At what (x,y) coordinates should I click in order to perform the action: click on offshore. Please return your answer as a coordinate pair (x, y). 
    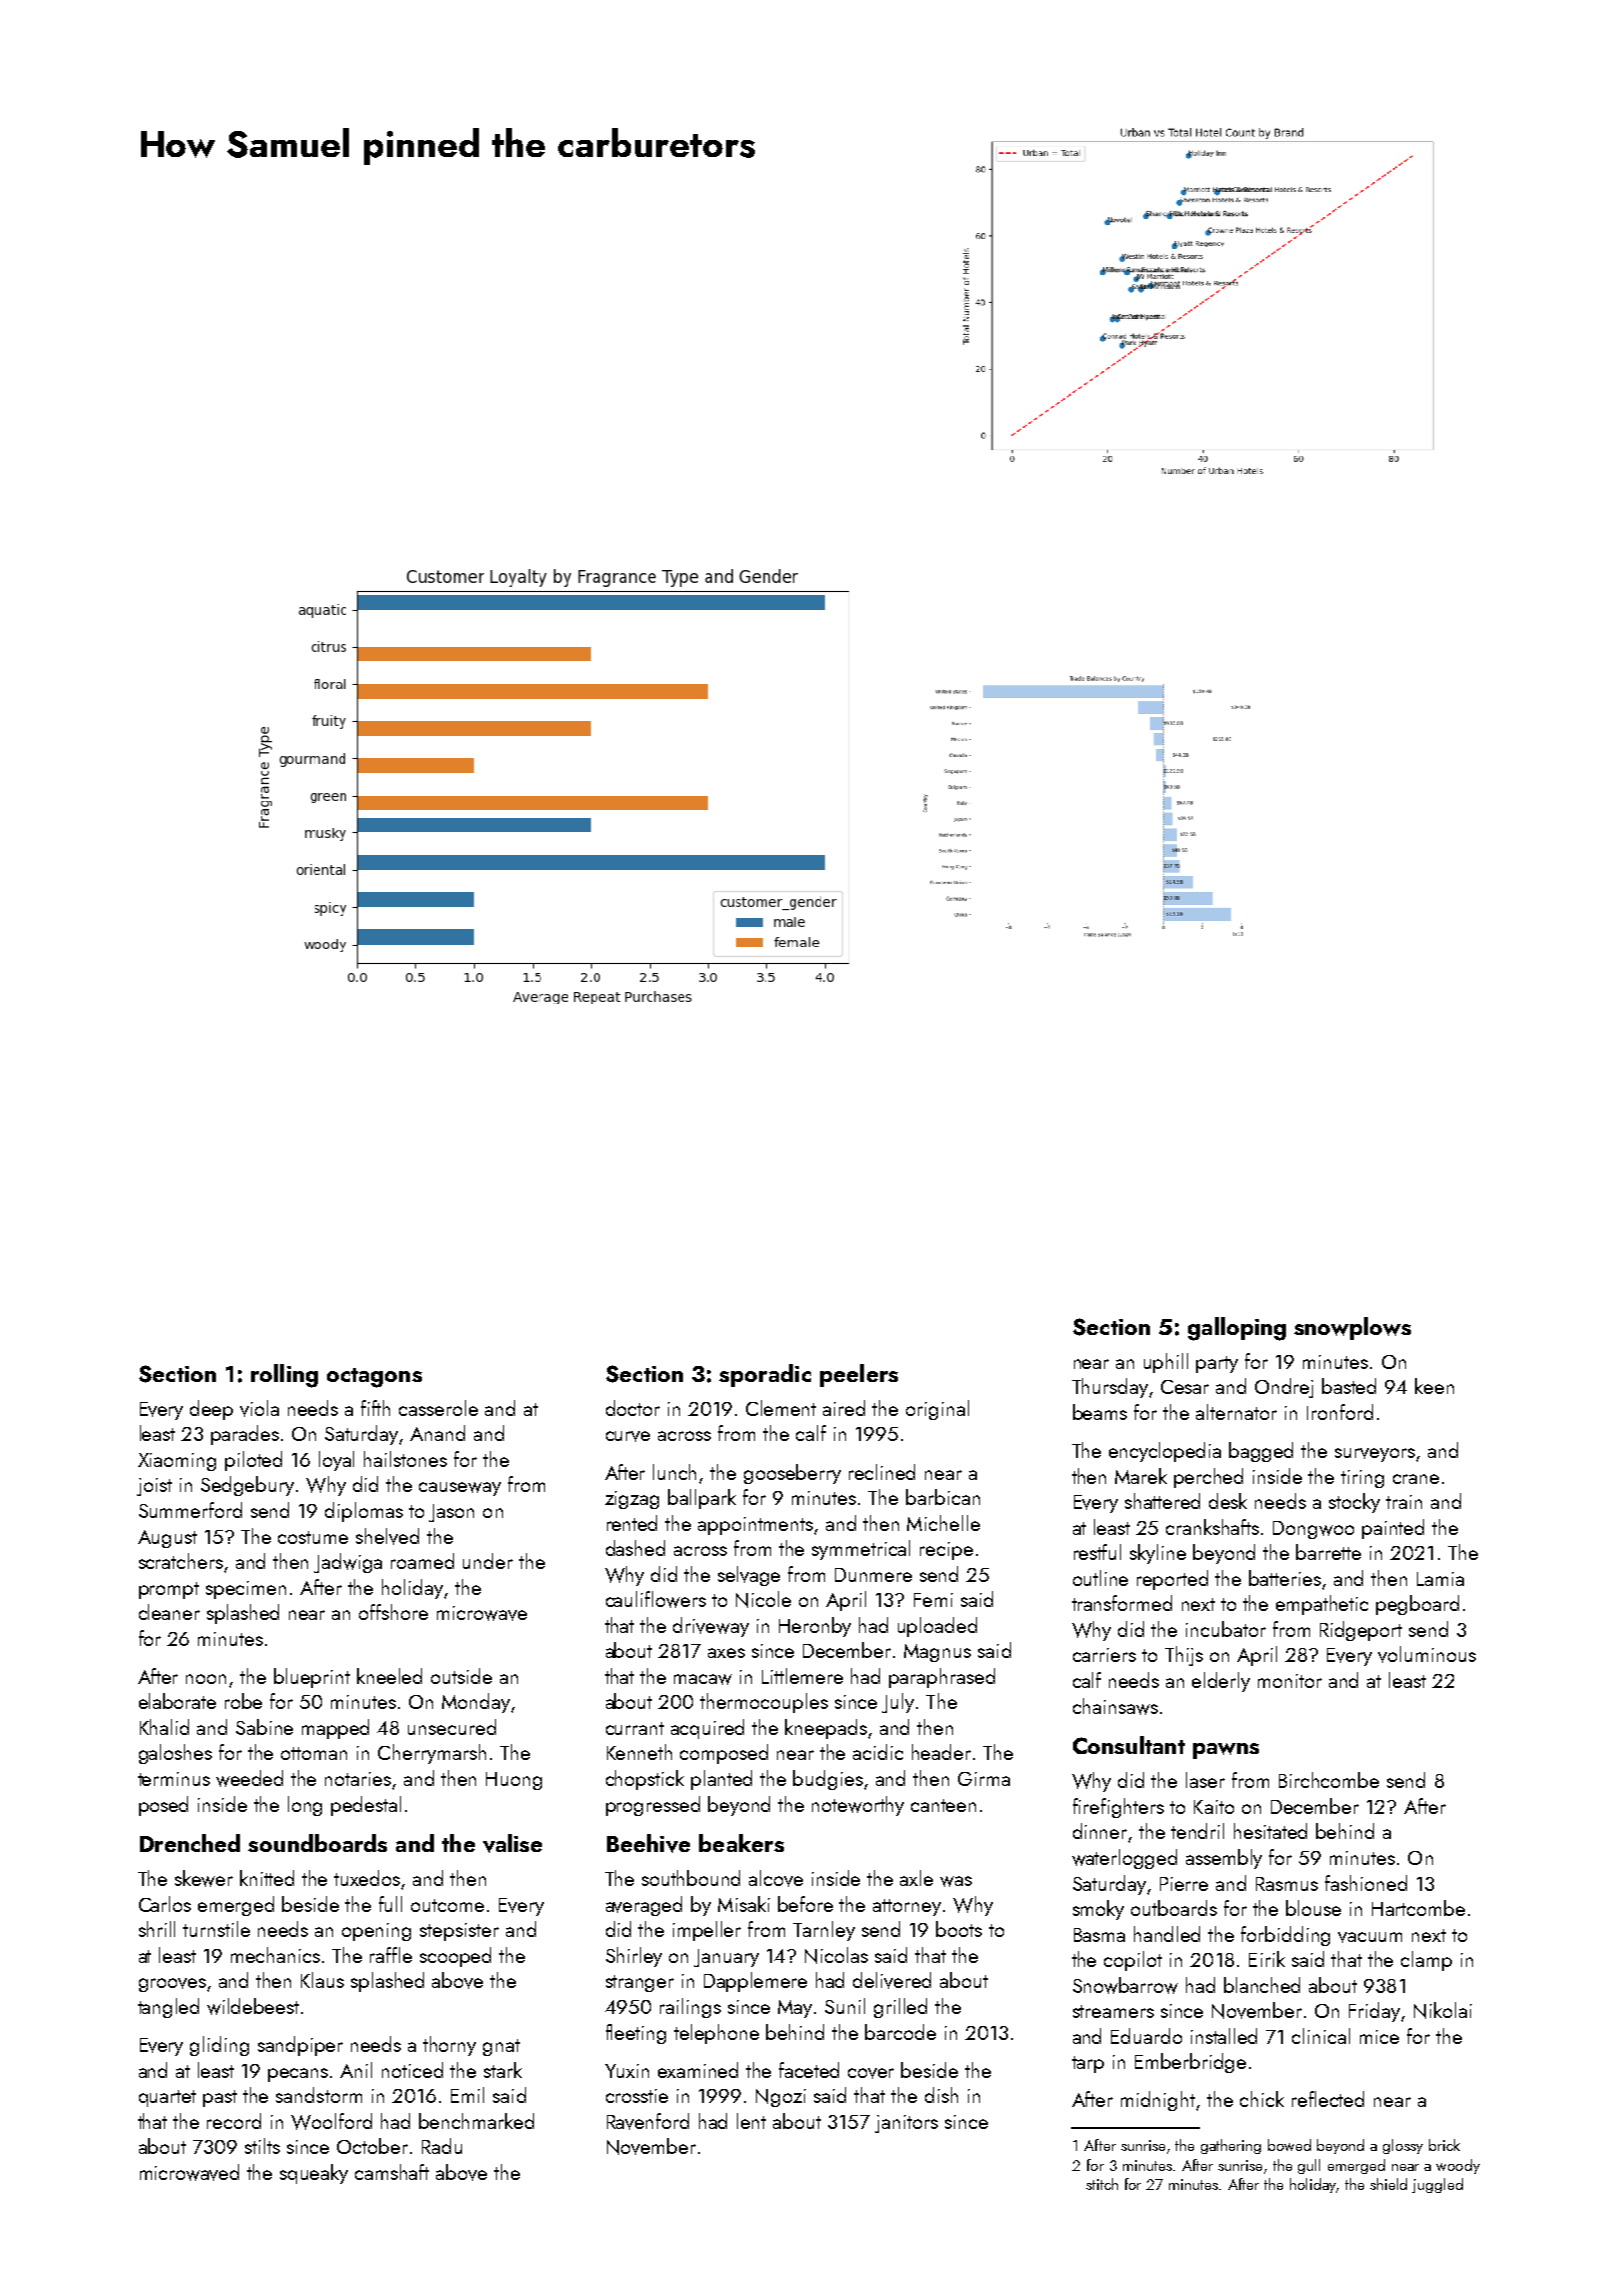
    Looking at the image, I should click on (393, 1612).
